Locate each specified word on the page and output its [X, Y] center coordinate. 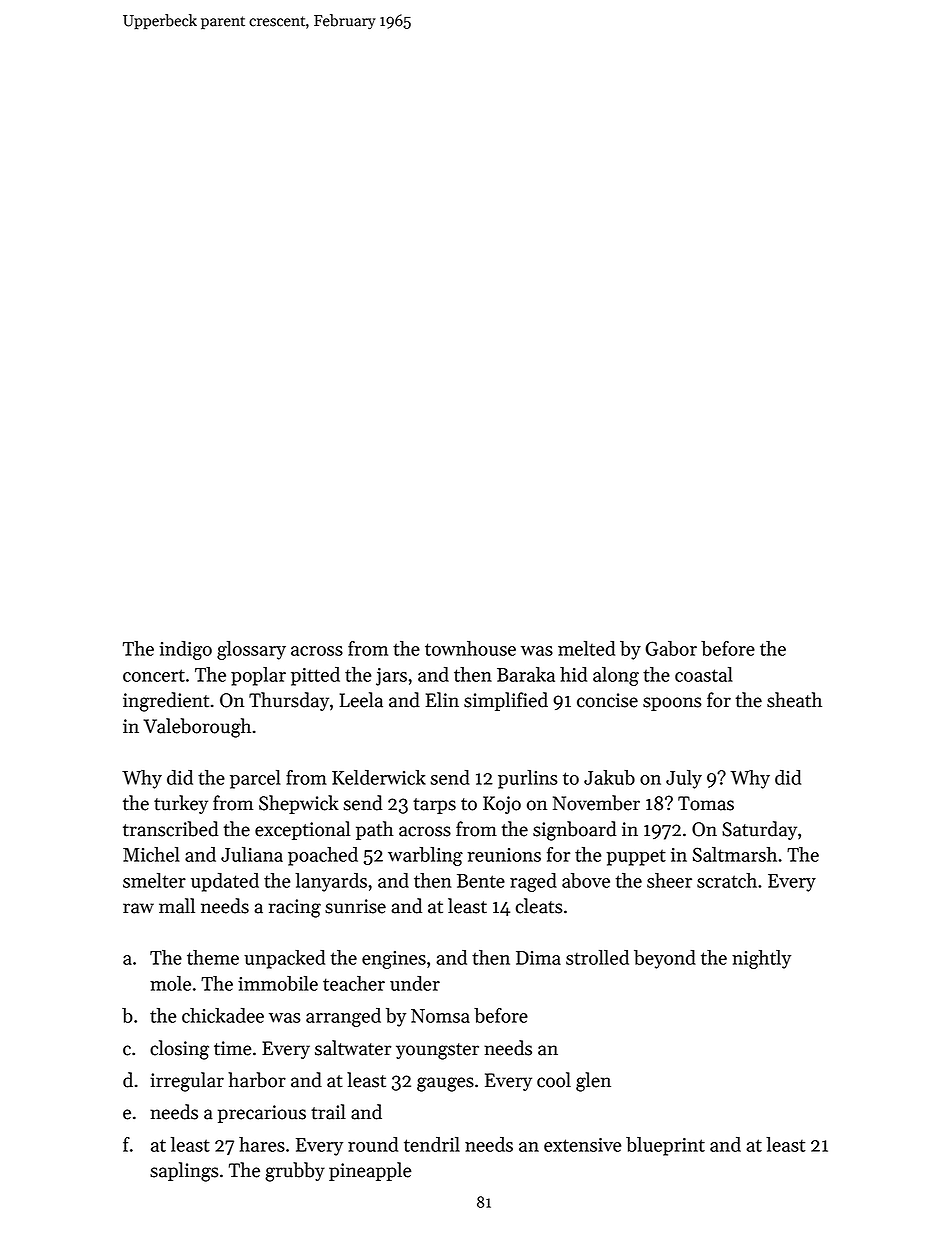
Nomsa [440, 1016]
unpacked [284, 959]
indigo [185, 650]
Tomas [706, 803]
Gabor [671, 648]
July [684, 779]
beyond [665, 959]
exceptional [302, 830]
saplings [184, 1172]
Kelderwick [379, 777]
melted [586, 648]
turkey [181, 804]
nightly [761, 959]
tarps [434, 806]
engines [394, 960]
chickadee [223, 1015]
